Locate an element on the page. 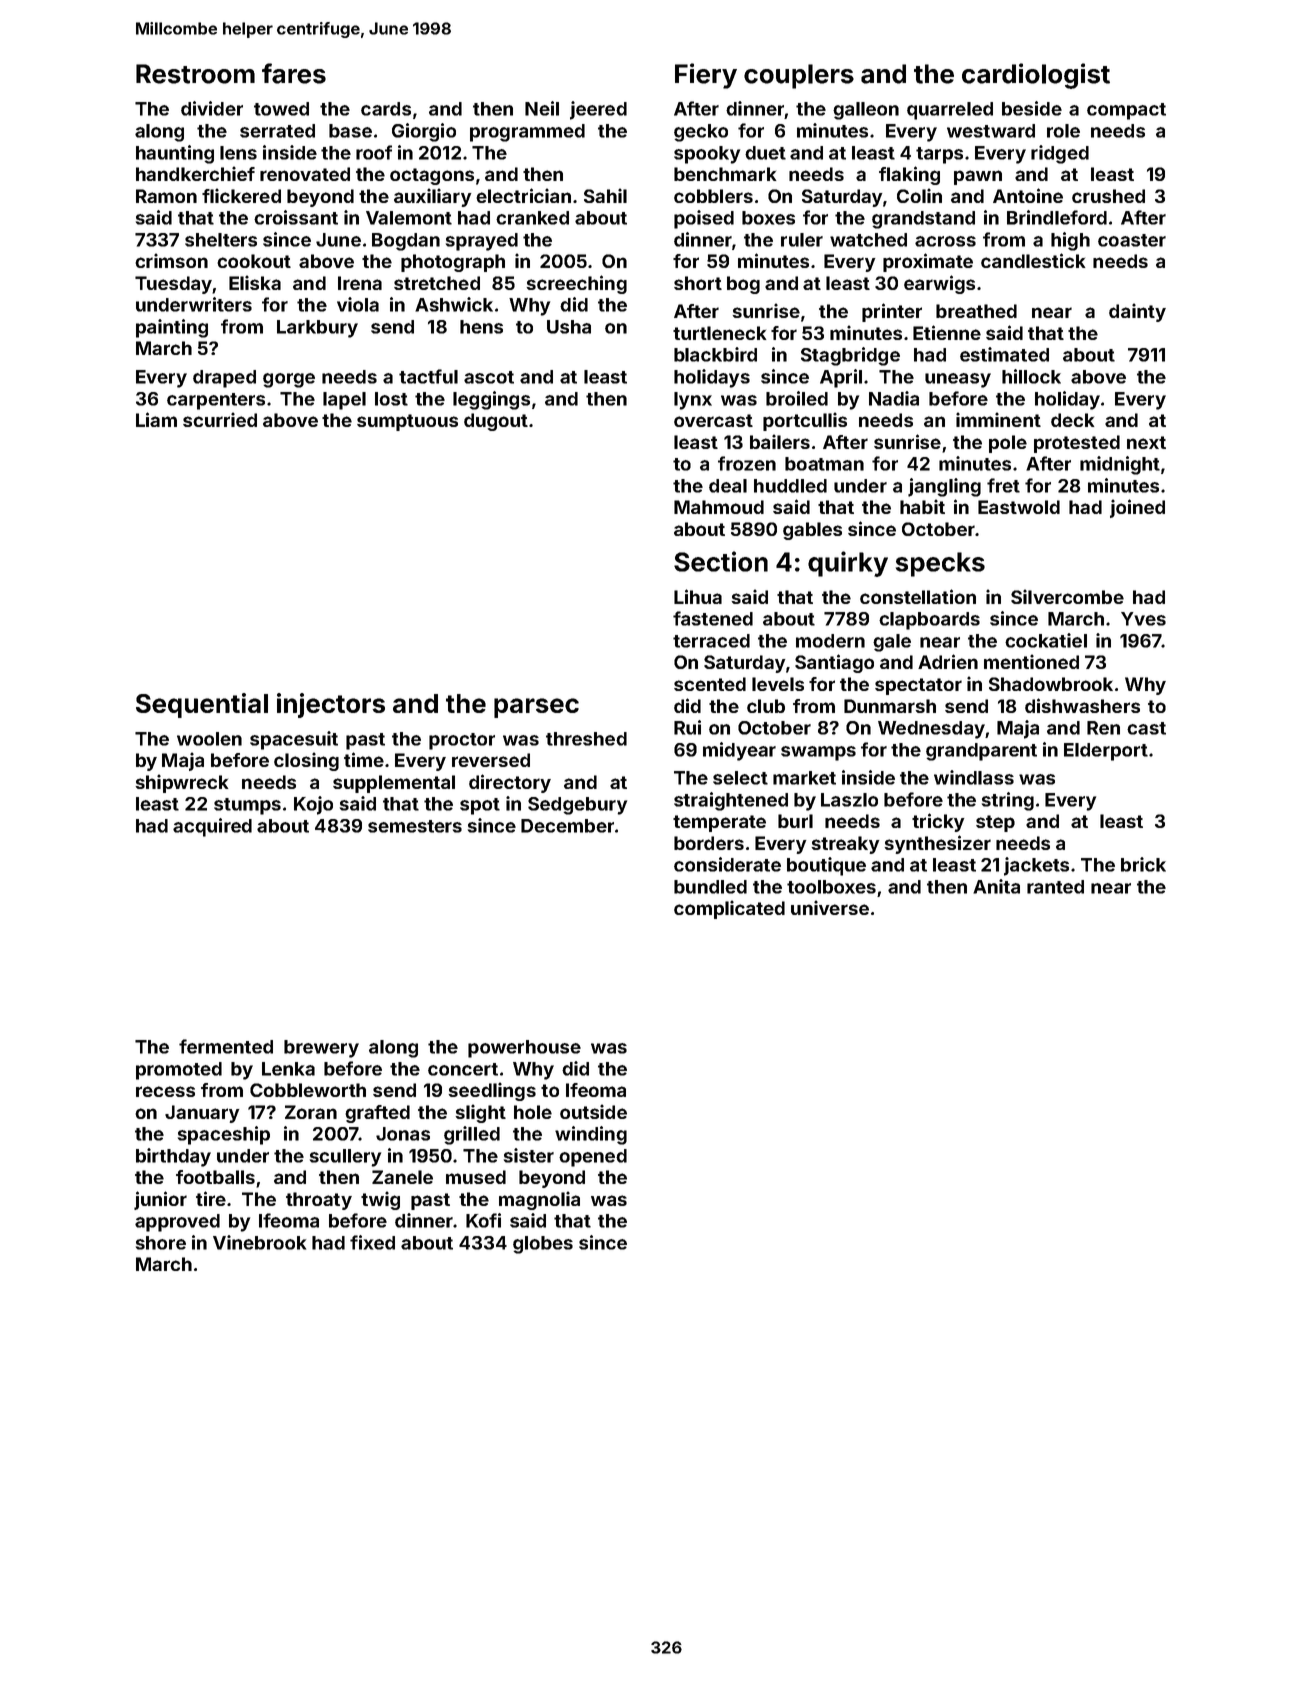 The image size is (1301, 1684). brewery is located at coordinates (321, 1049).
